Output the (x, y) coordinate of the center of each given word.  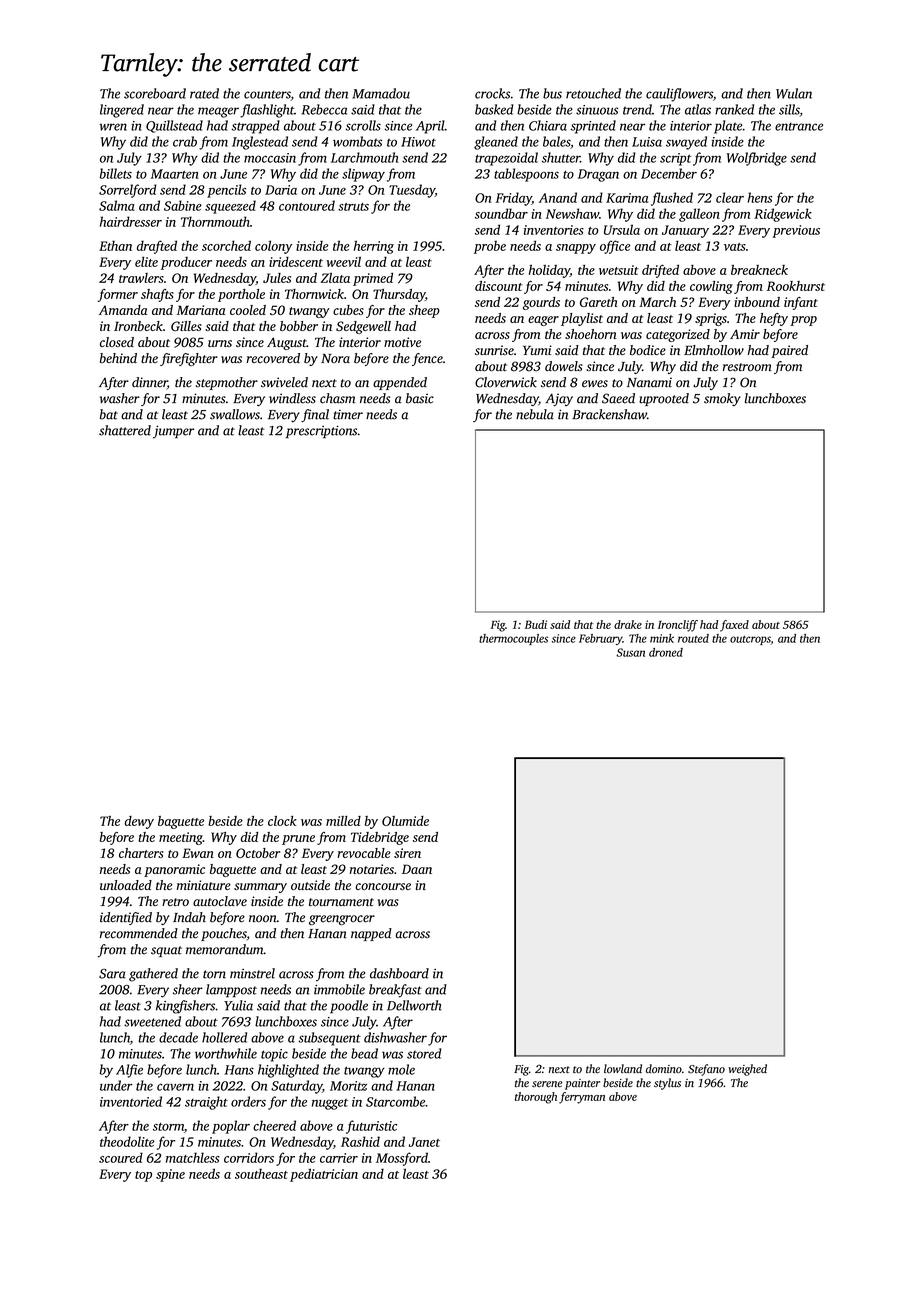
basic (420, 398)
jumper (173, 432)
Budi (536, 624)
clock (282, 821)
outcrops (750, 640)
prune (298, 840)
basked (494, 109)
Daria (281, 190)
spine (170, 1175)
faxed (734, 626)
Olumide (405, 821)
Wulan (794, 93)
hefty (774, 319)
